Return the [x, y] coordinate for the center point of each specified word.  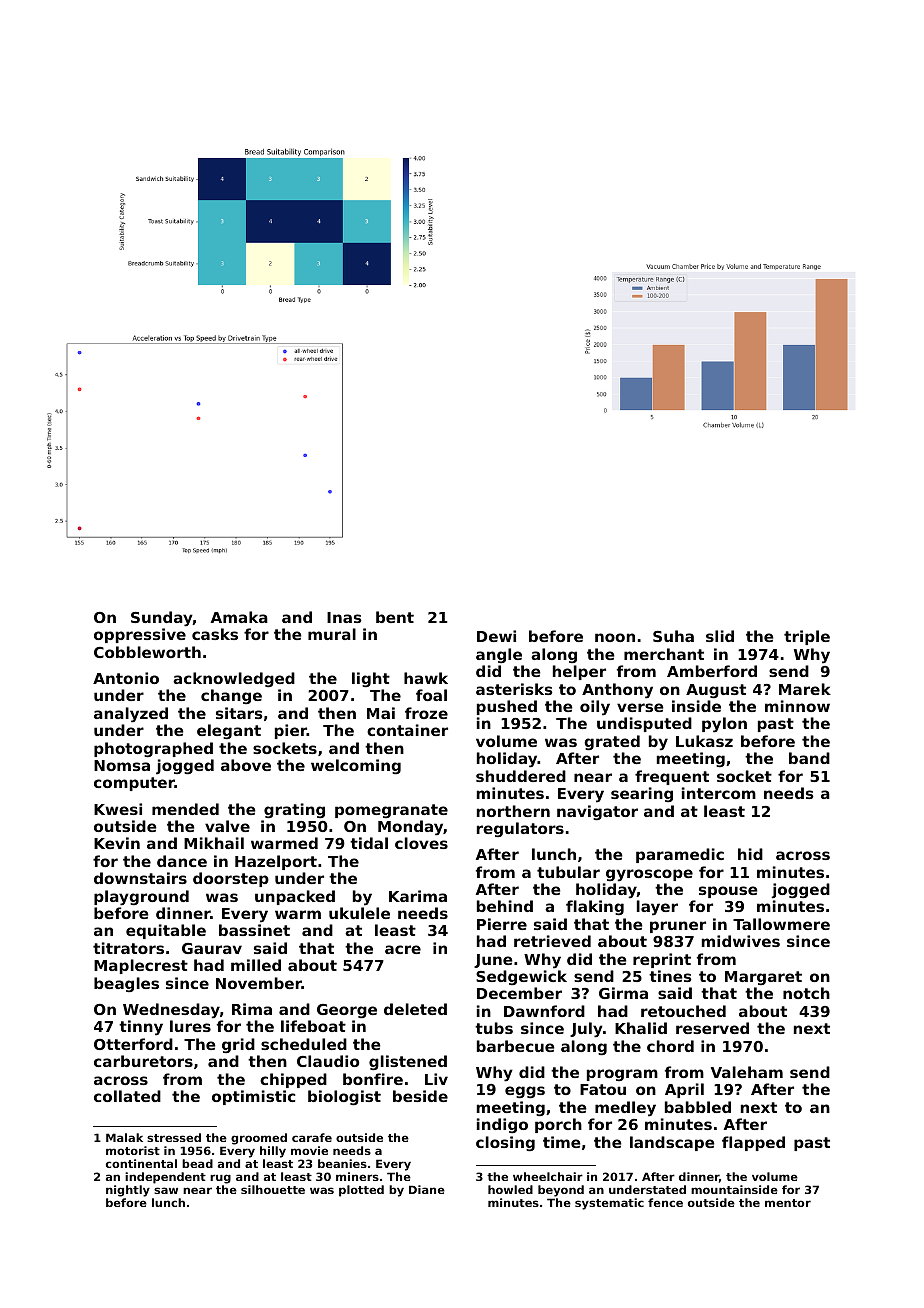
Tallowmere [781, 924]
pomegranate [391, 811]
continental [141, 1163]
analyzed [131, 715]
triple [807, 637]
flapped [753, 1143]
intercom [719, 793]
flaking [595, 907]
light [371, 679]
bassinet [254, 930]
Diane [427, 1189]
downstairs [140, 878]
